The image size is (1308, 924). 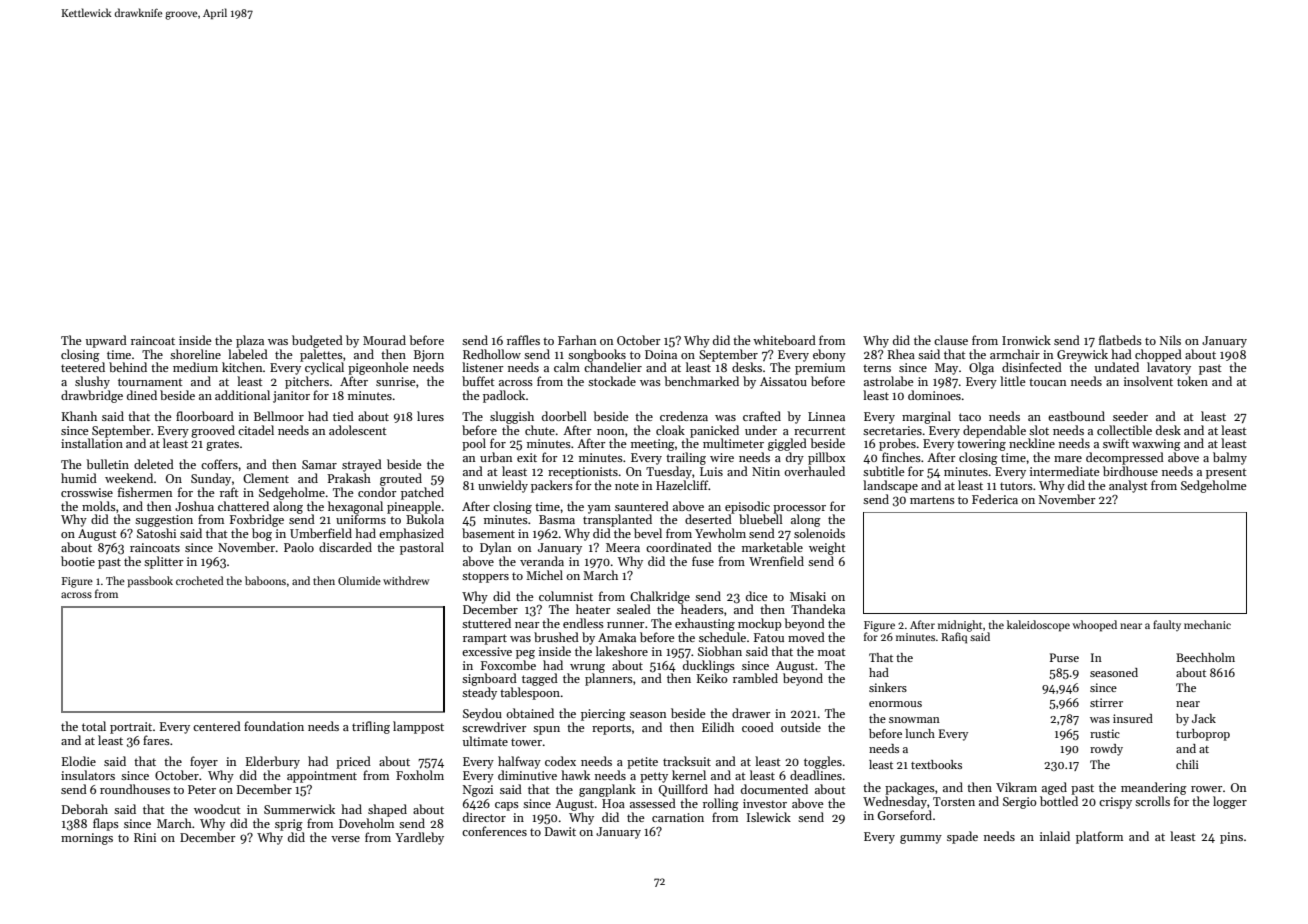 What do you see at coordinates (1170, 340) in the image?
I see `Nils` at bounding box center [1170, 340].
